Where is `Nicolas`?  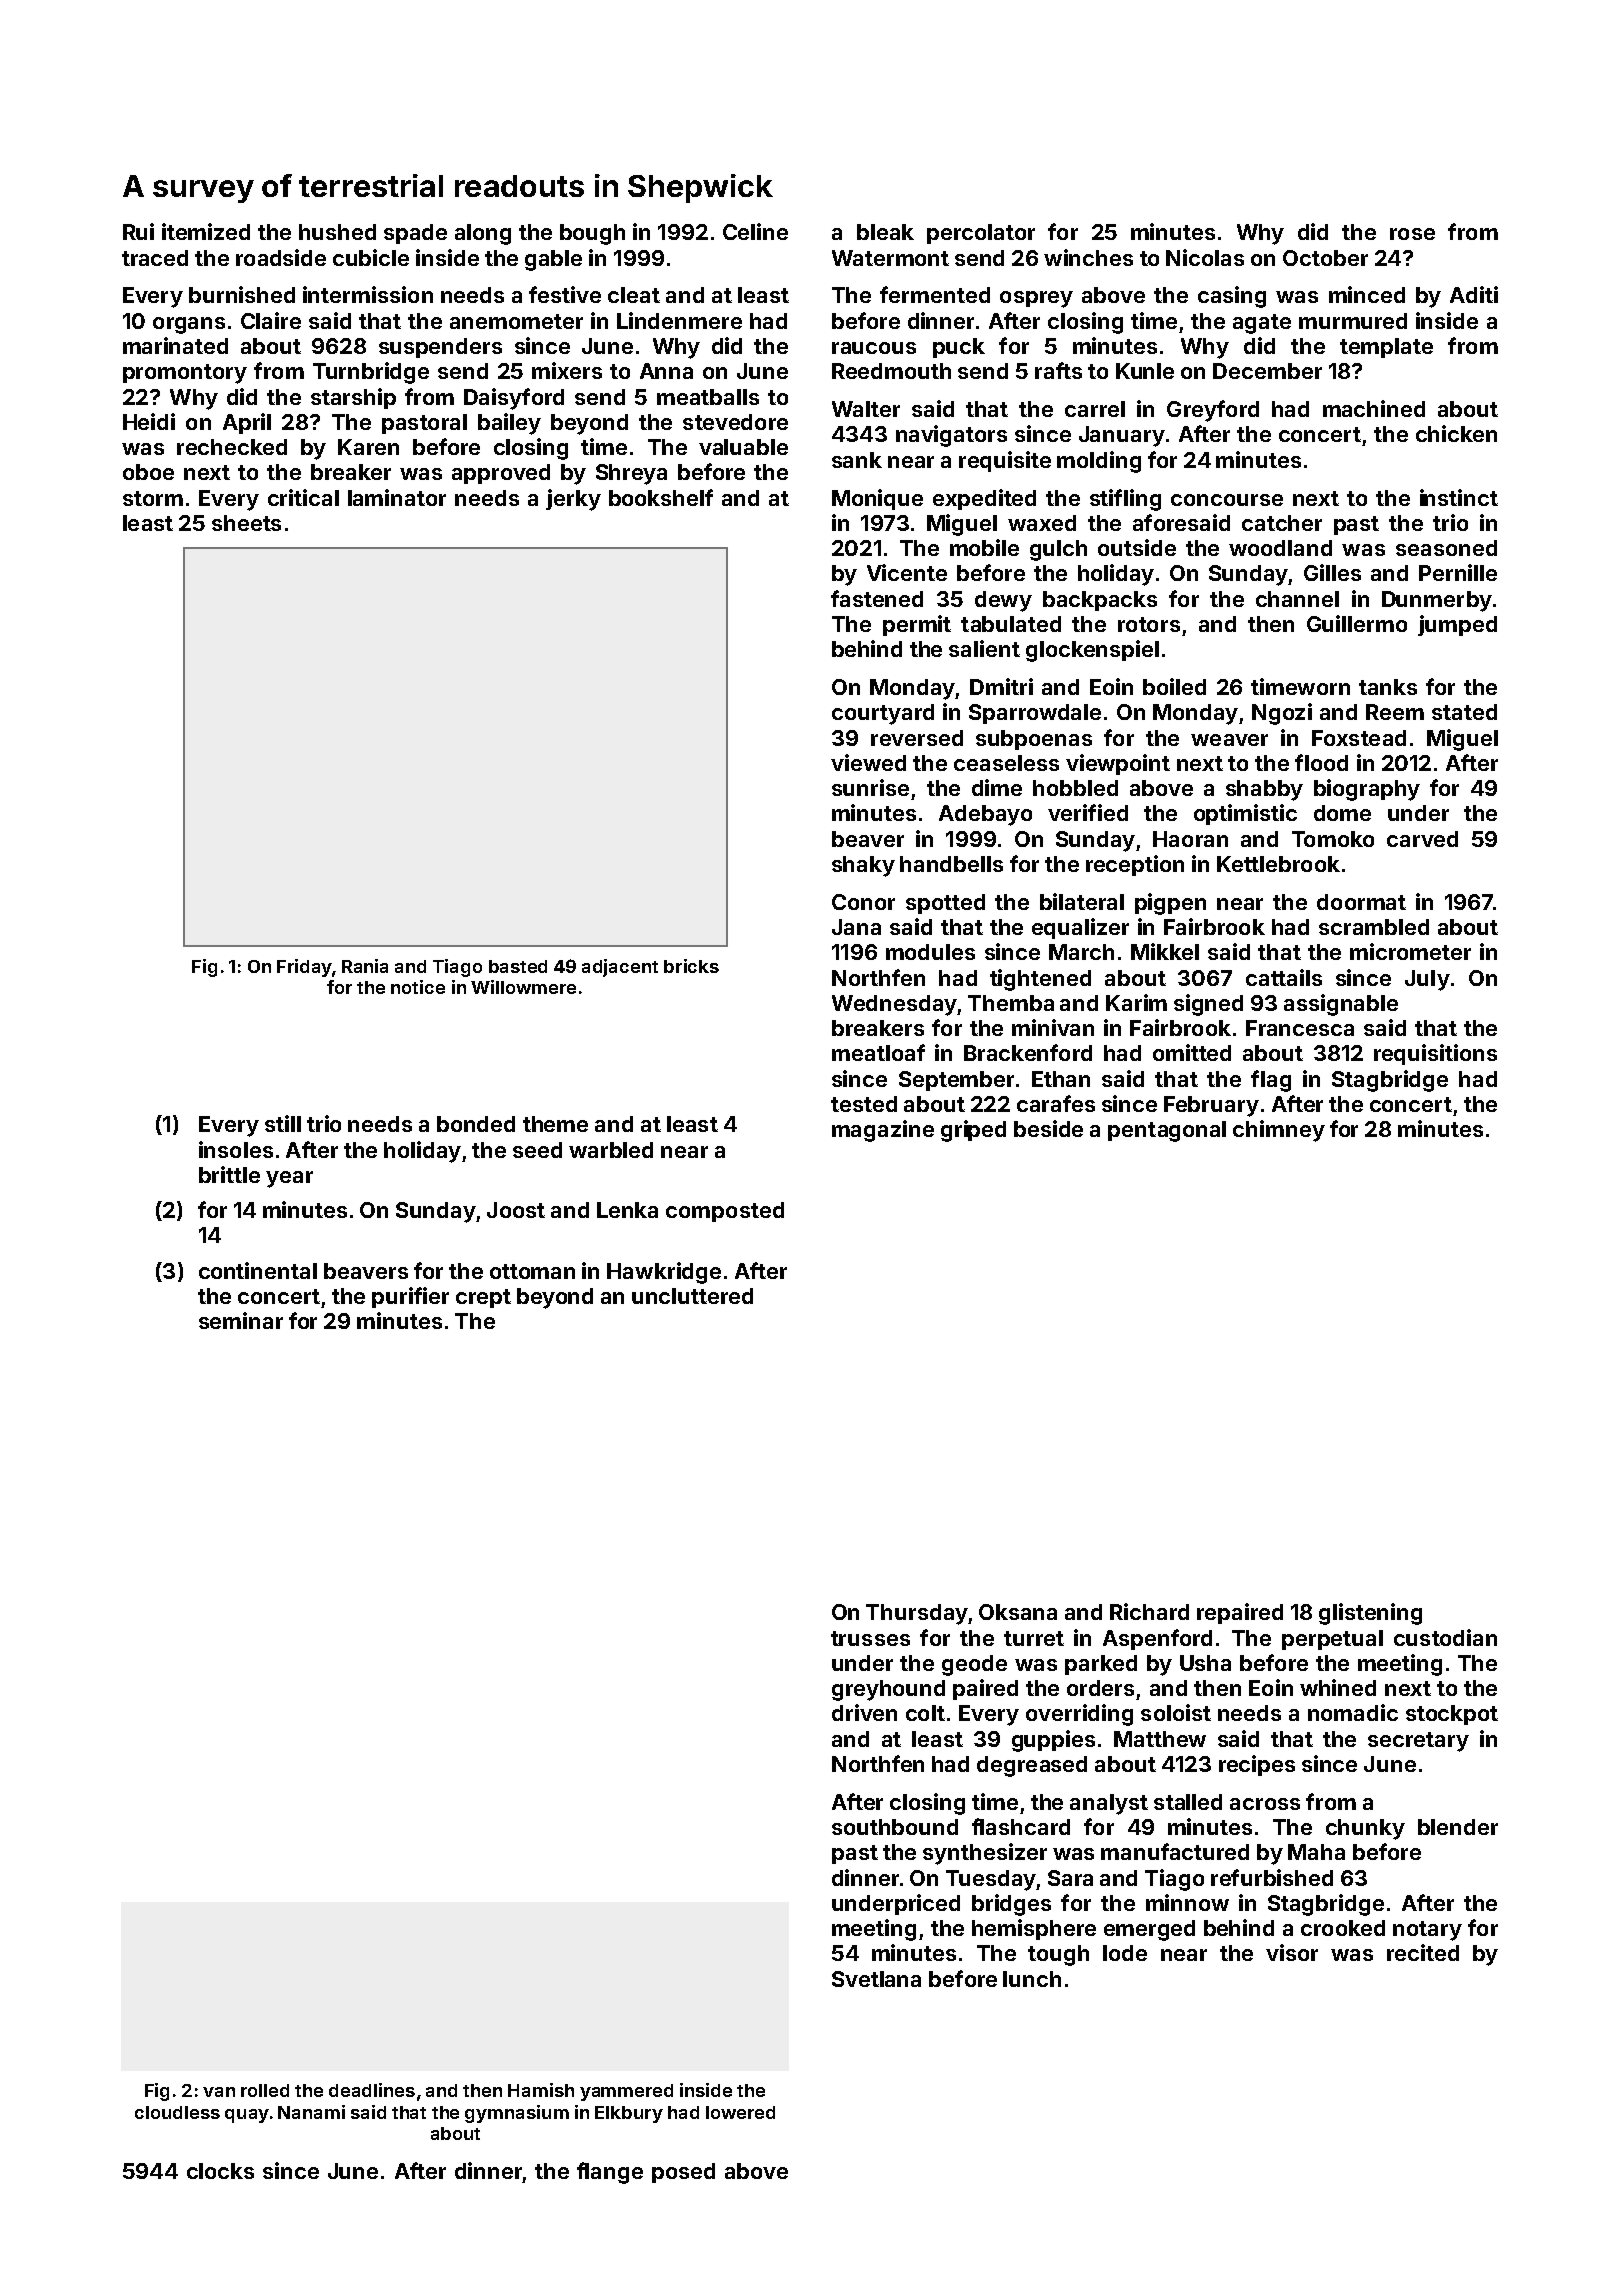 Nicolas is located at coordinates (1205, 257).
